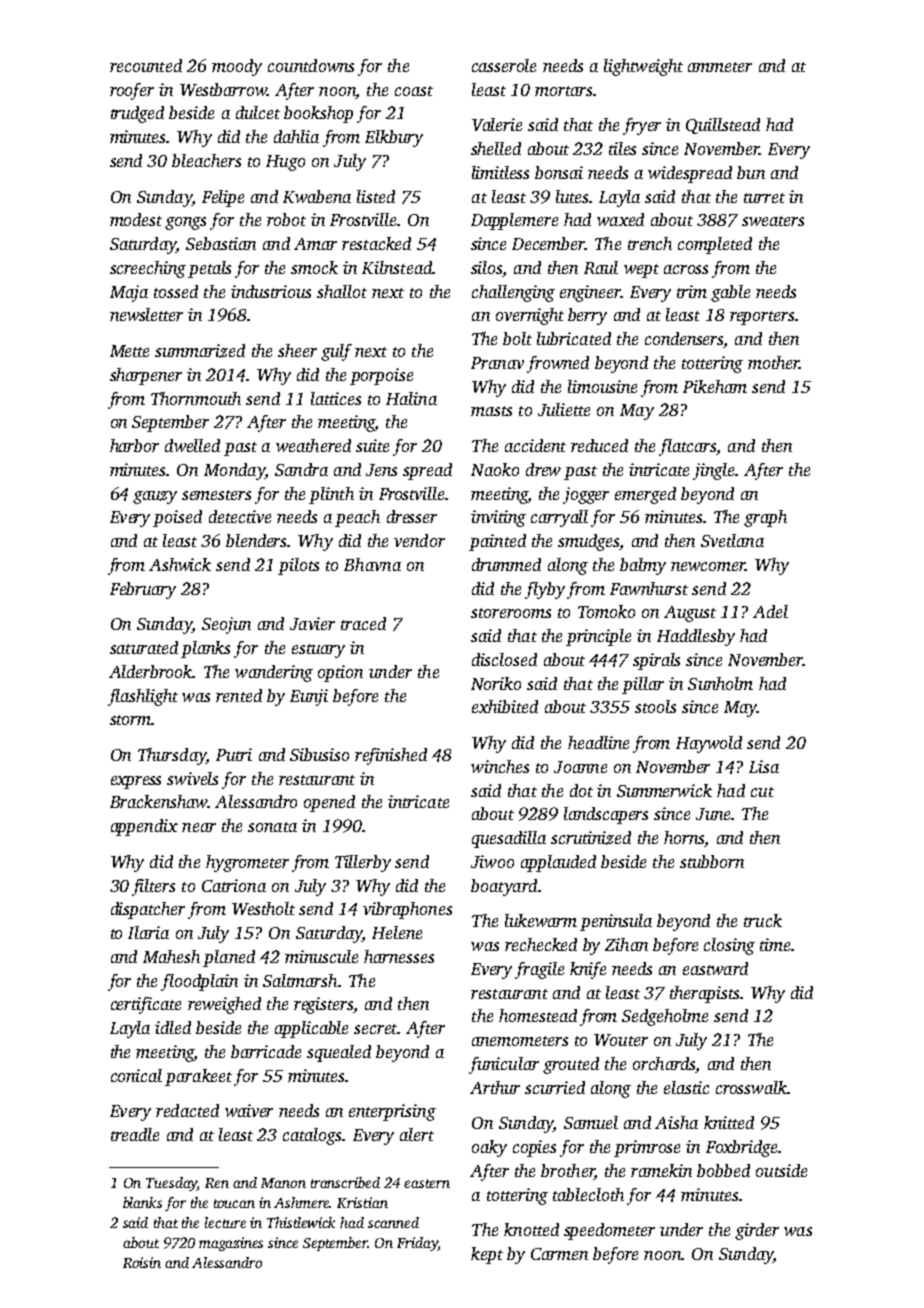  Describe the element at coordinates (372, 564) in the screenshot. I see `Bhavna` at that location.
